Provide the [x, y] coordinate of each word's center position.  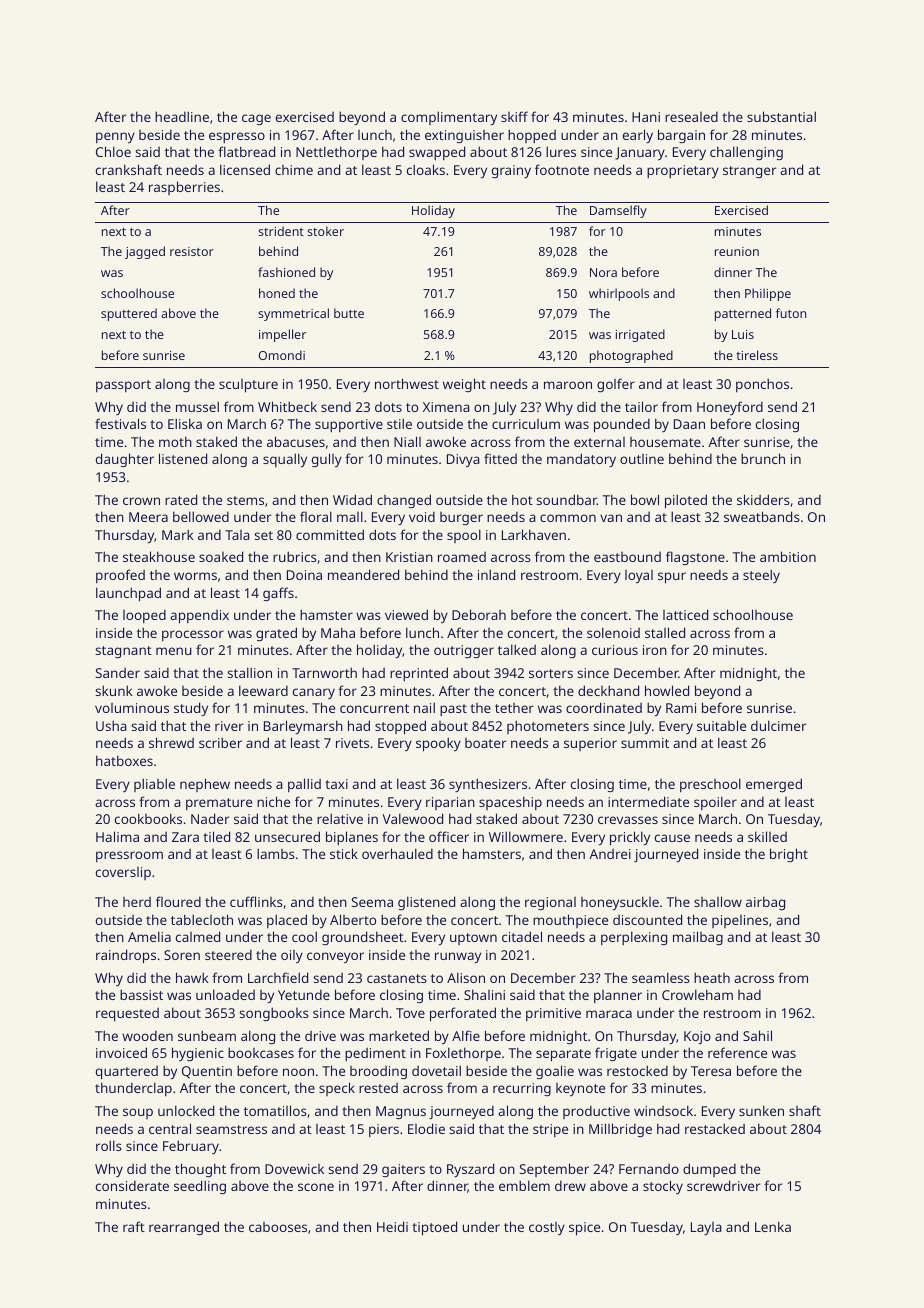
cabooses [278, 1227]
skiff [514, 116]
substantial [781, 116]
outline [642, 459]
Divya [463, 460]
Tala [237, 535]
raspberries [184, 188]
